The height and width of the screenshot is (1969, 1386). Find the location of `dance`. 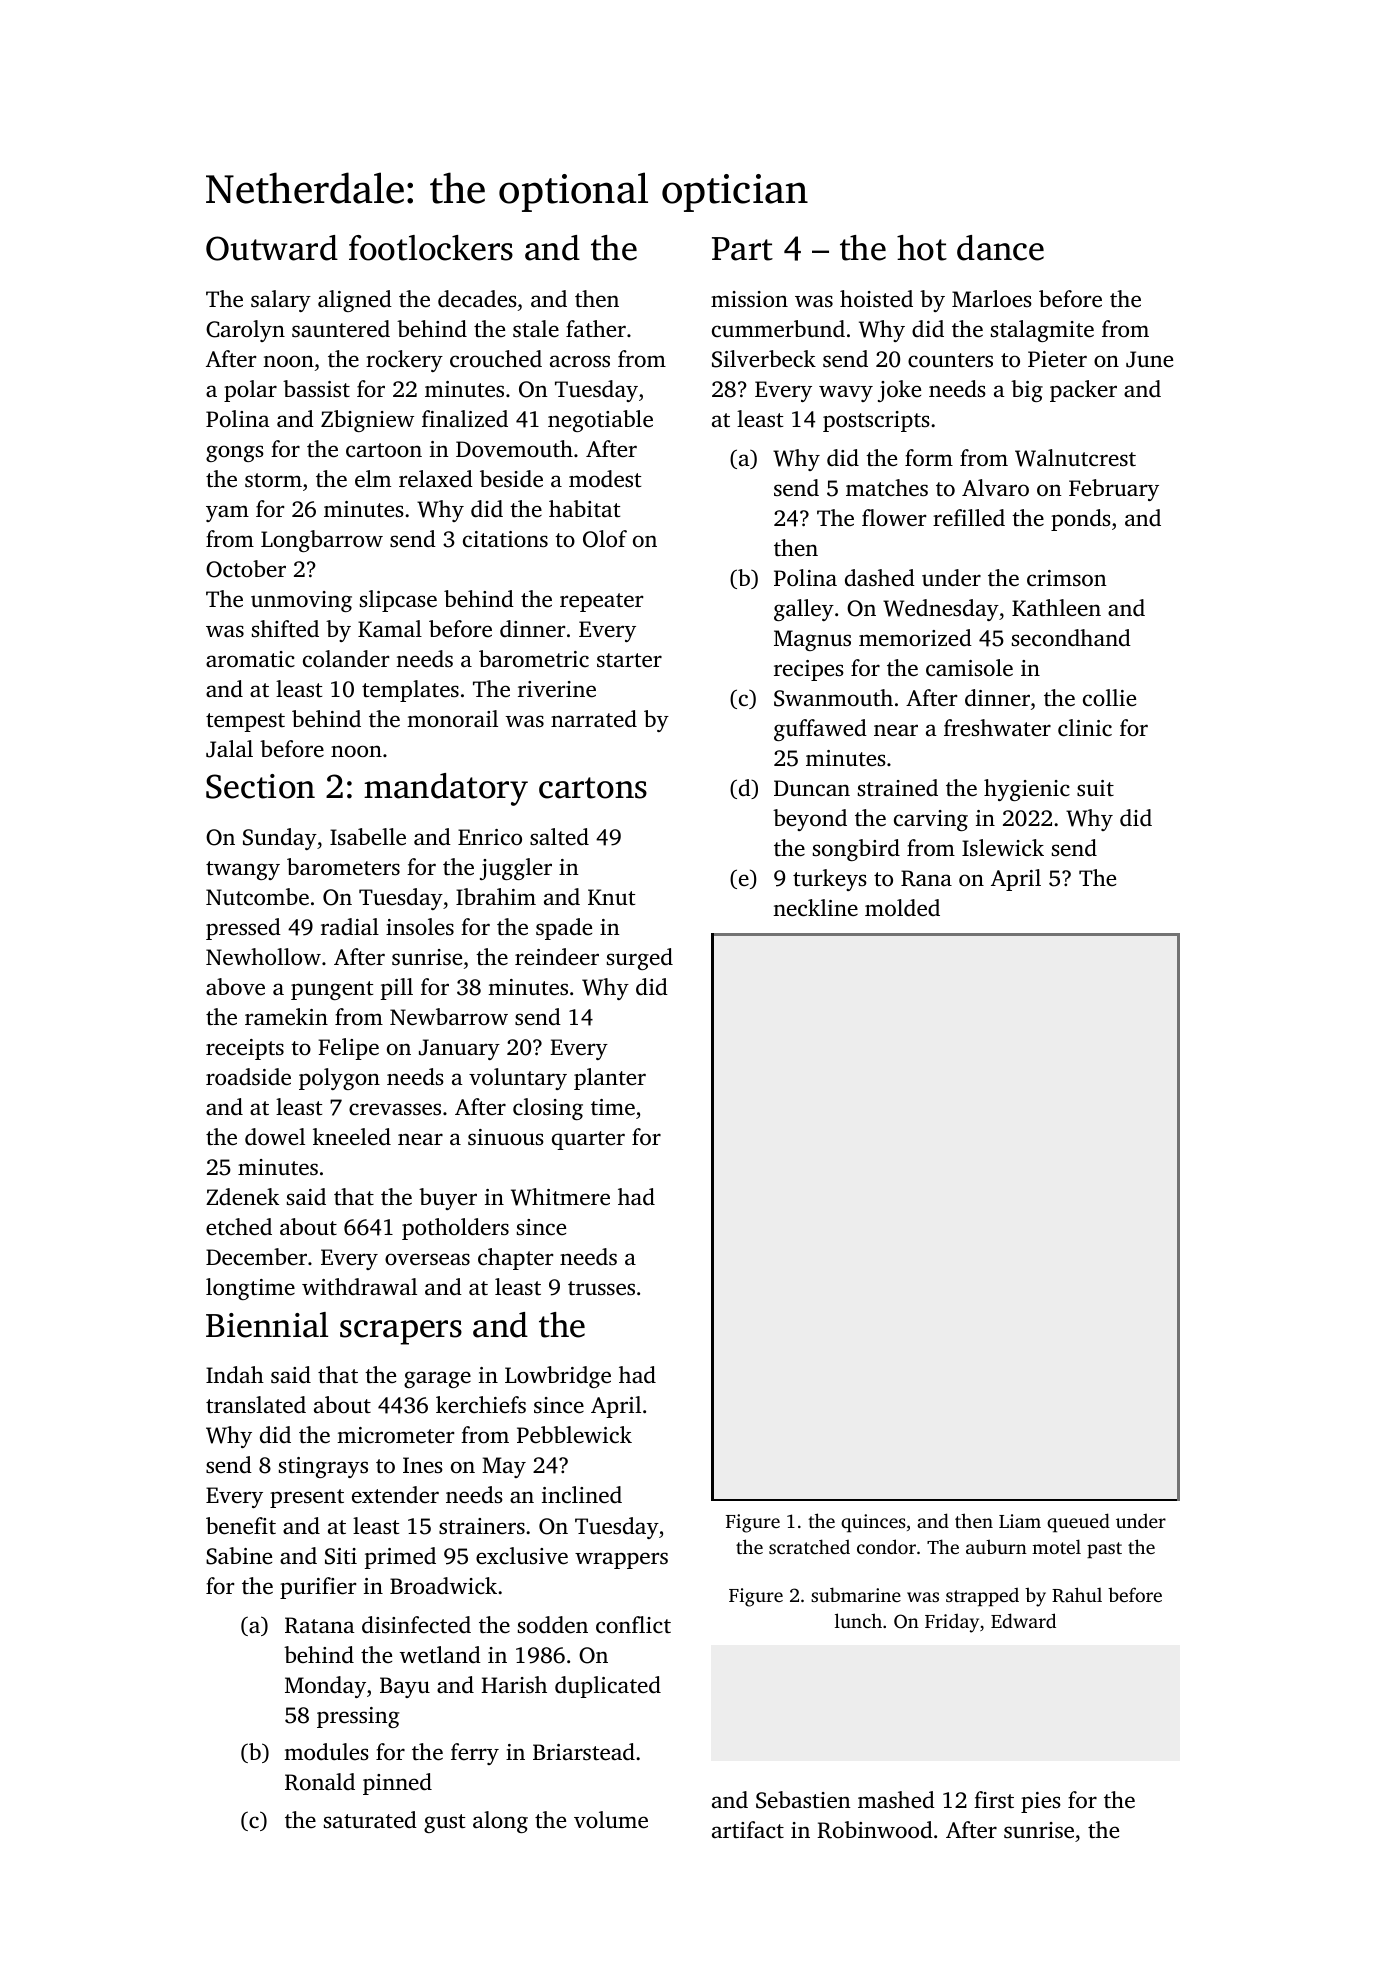

dance is located at coordinates (1000, 248).
